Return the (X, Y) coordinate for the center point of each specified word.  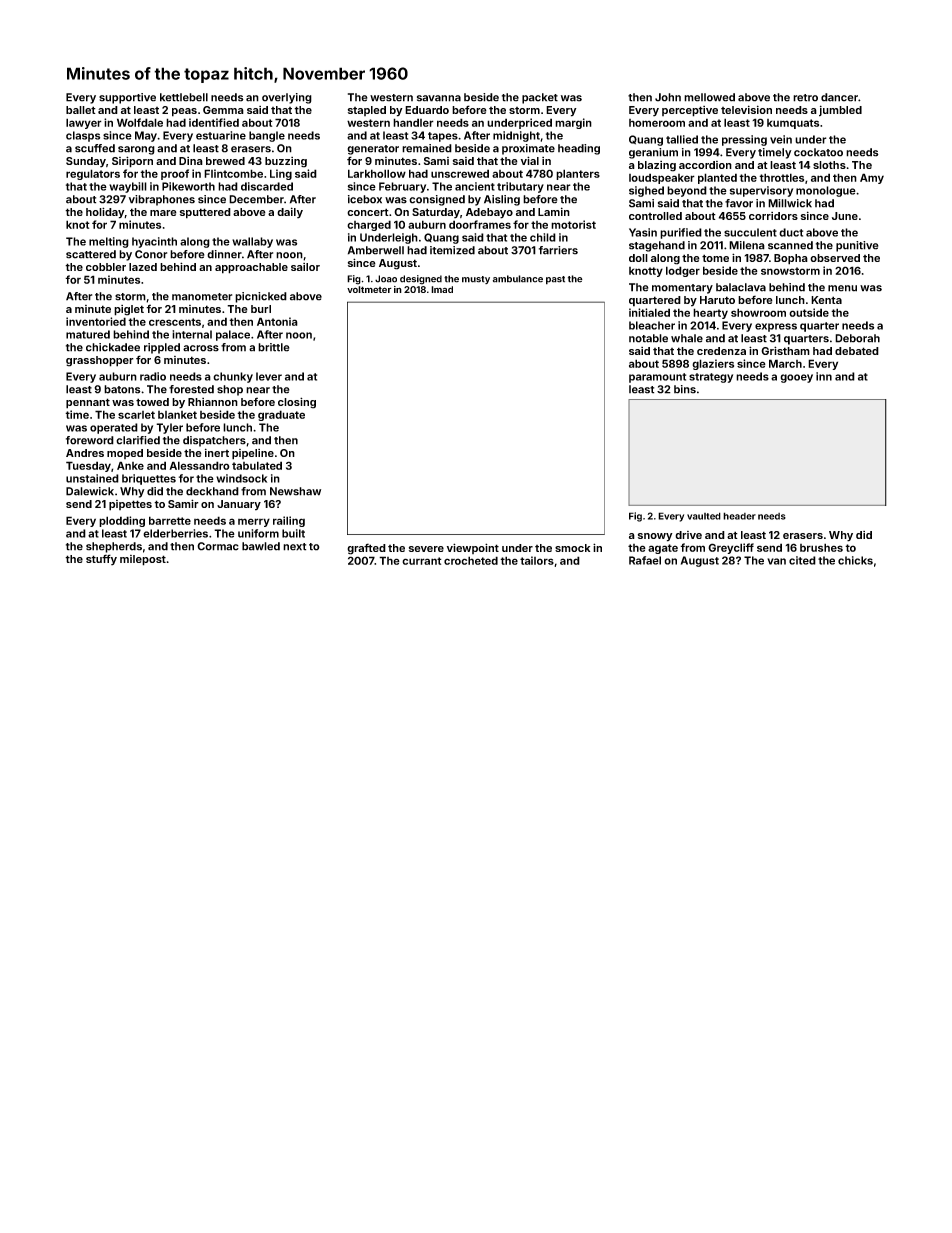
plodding (122, 521)
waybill (128, 187)
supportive (127, 98)
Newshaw (295, 491)
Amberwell (376, 250)
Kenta (826, 300)
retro (805, 98)
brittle (274, 347)
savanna (439, 98)
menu (842, 288)
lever (269, 376)
